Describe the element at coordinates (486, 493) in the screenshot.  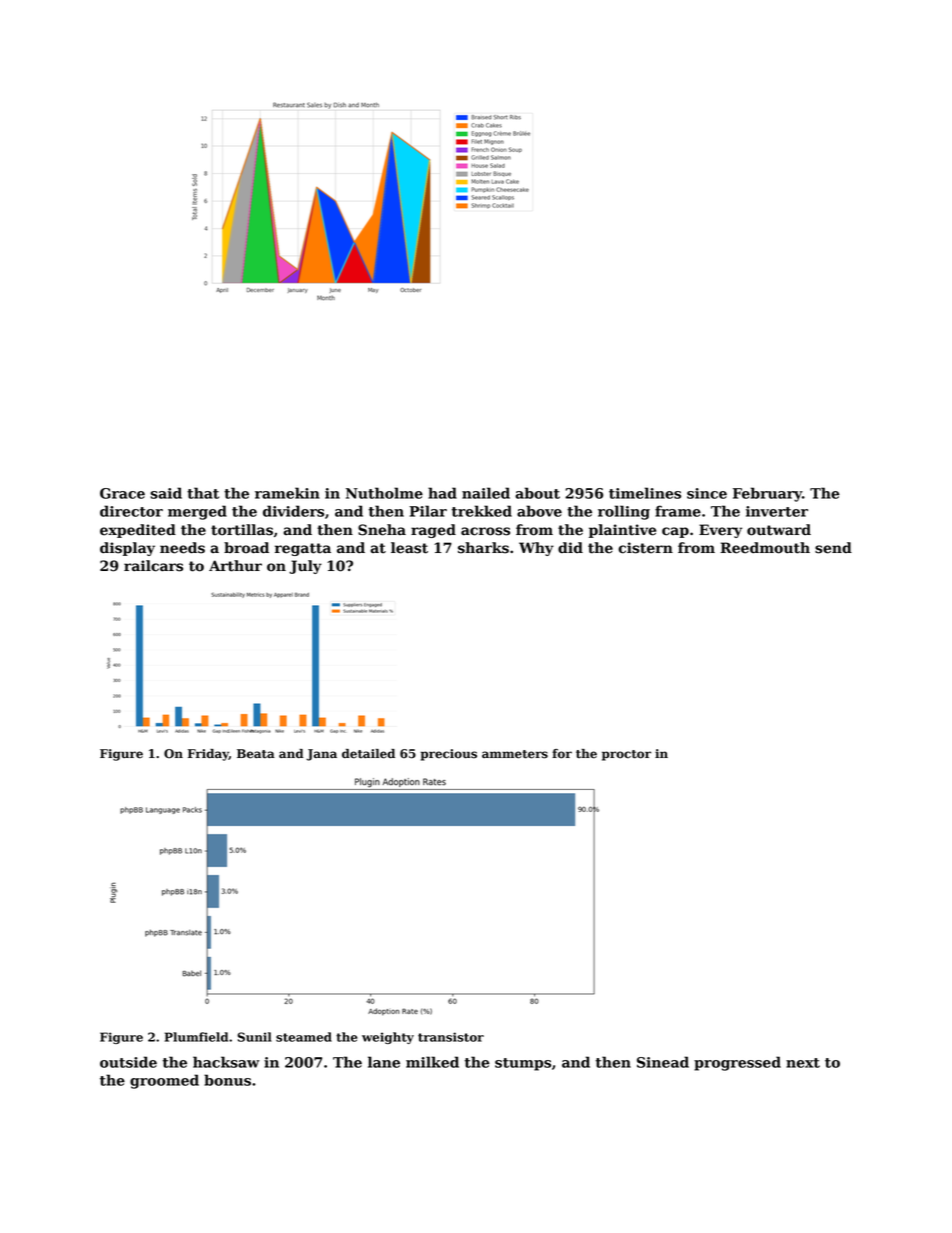
I see `nailed` at that location.
